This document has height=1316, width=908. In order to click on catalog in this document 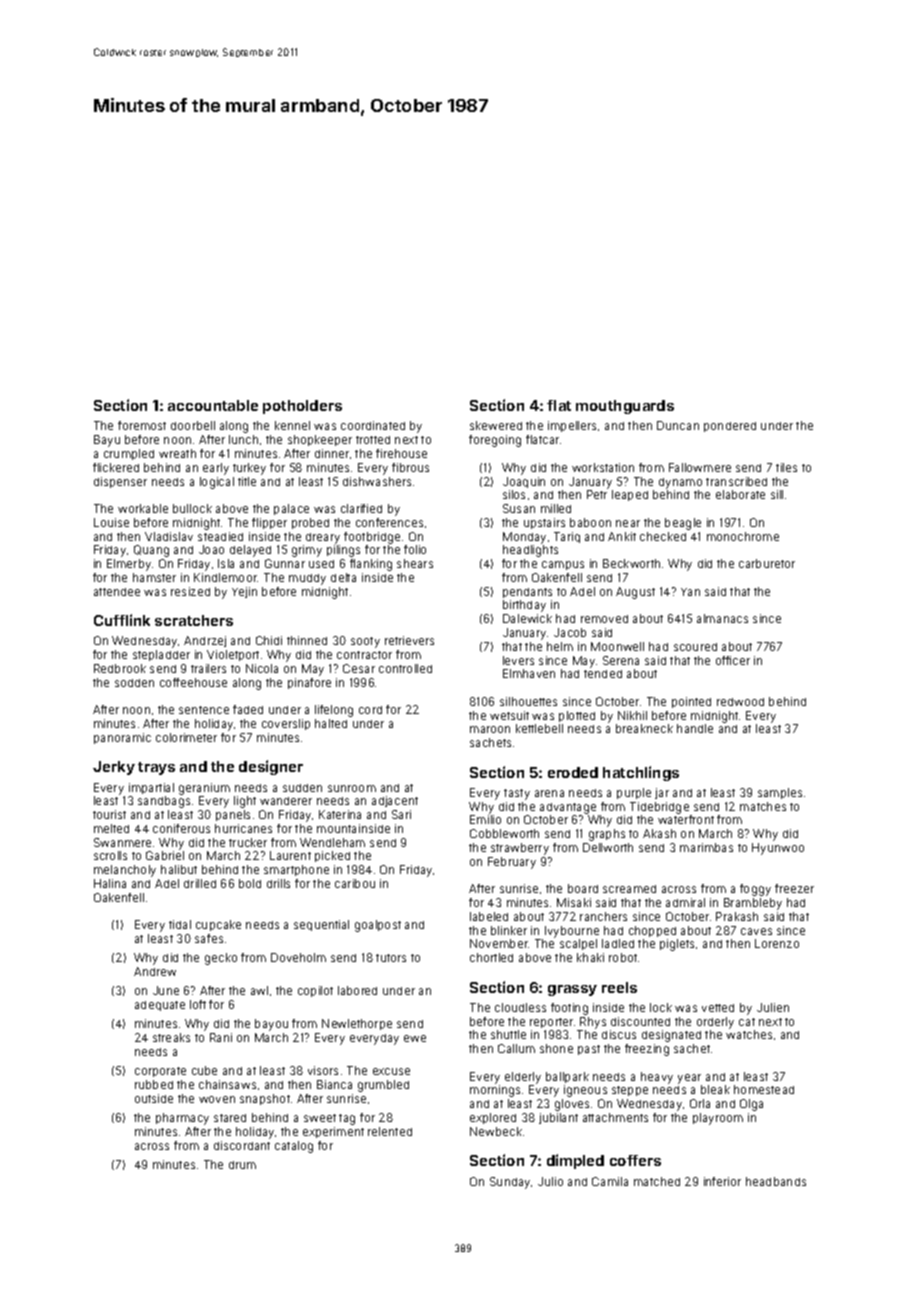, I will do `click(294, 1147)`.
